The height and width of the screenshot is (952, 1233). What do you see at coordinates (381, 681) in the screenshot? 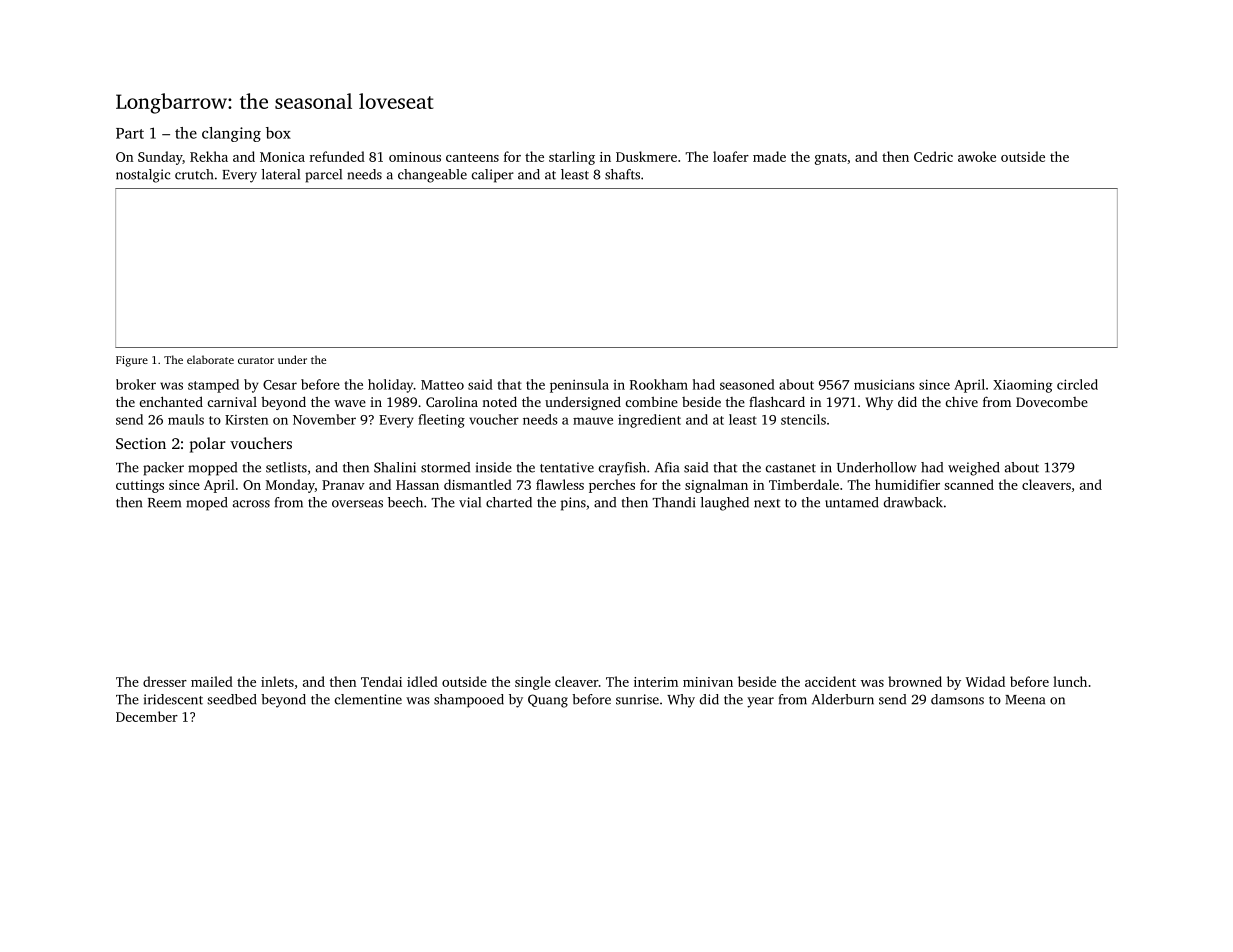
I see `Tendai` at bounding box center [381, 681].
